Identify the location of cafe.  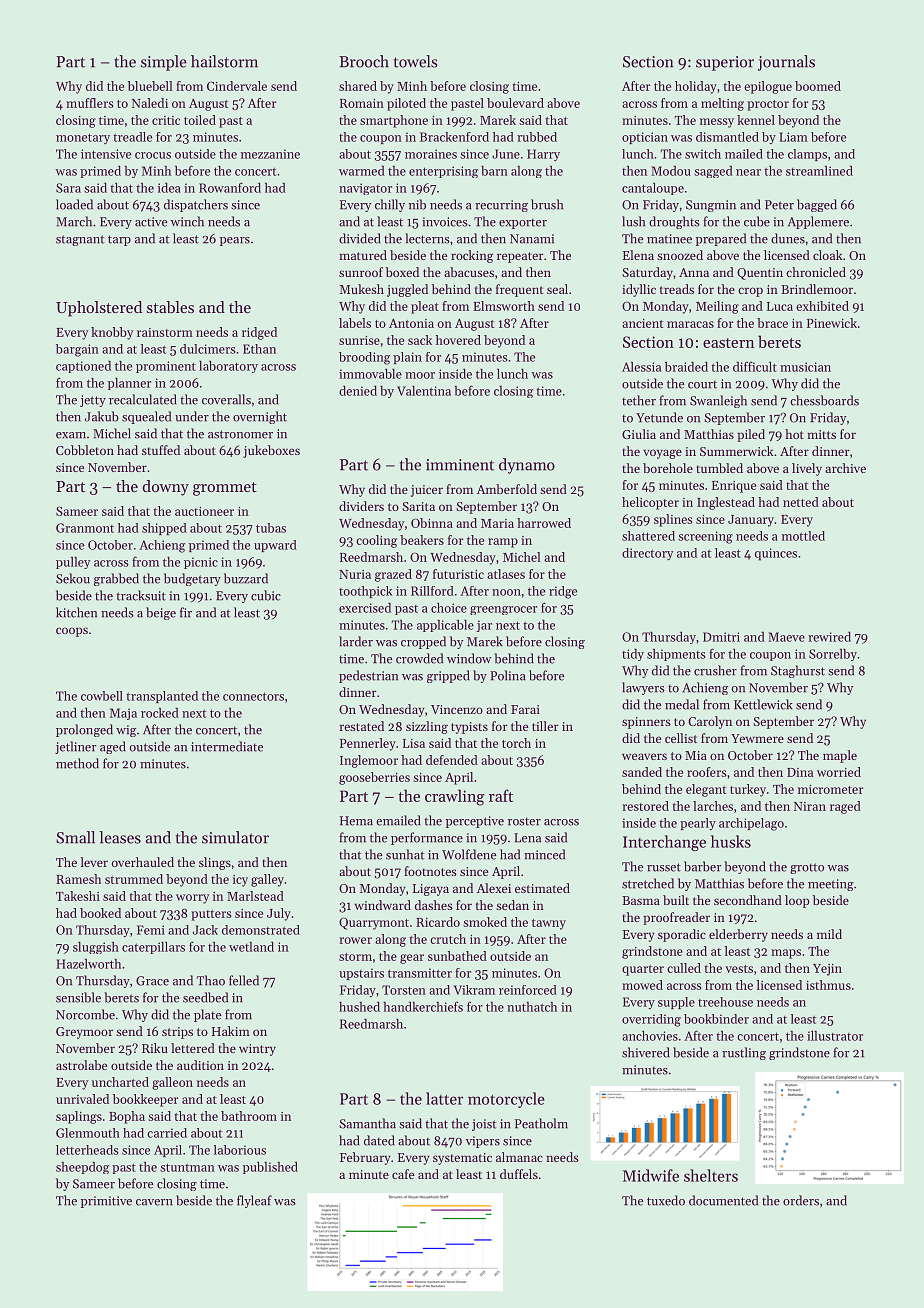
(403, 1174).
